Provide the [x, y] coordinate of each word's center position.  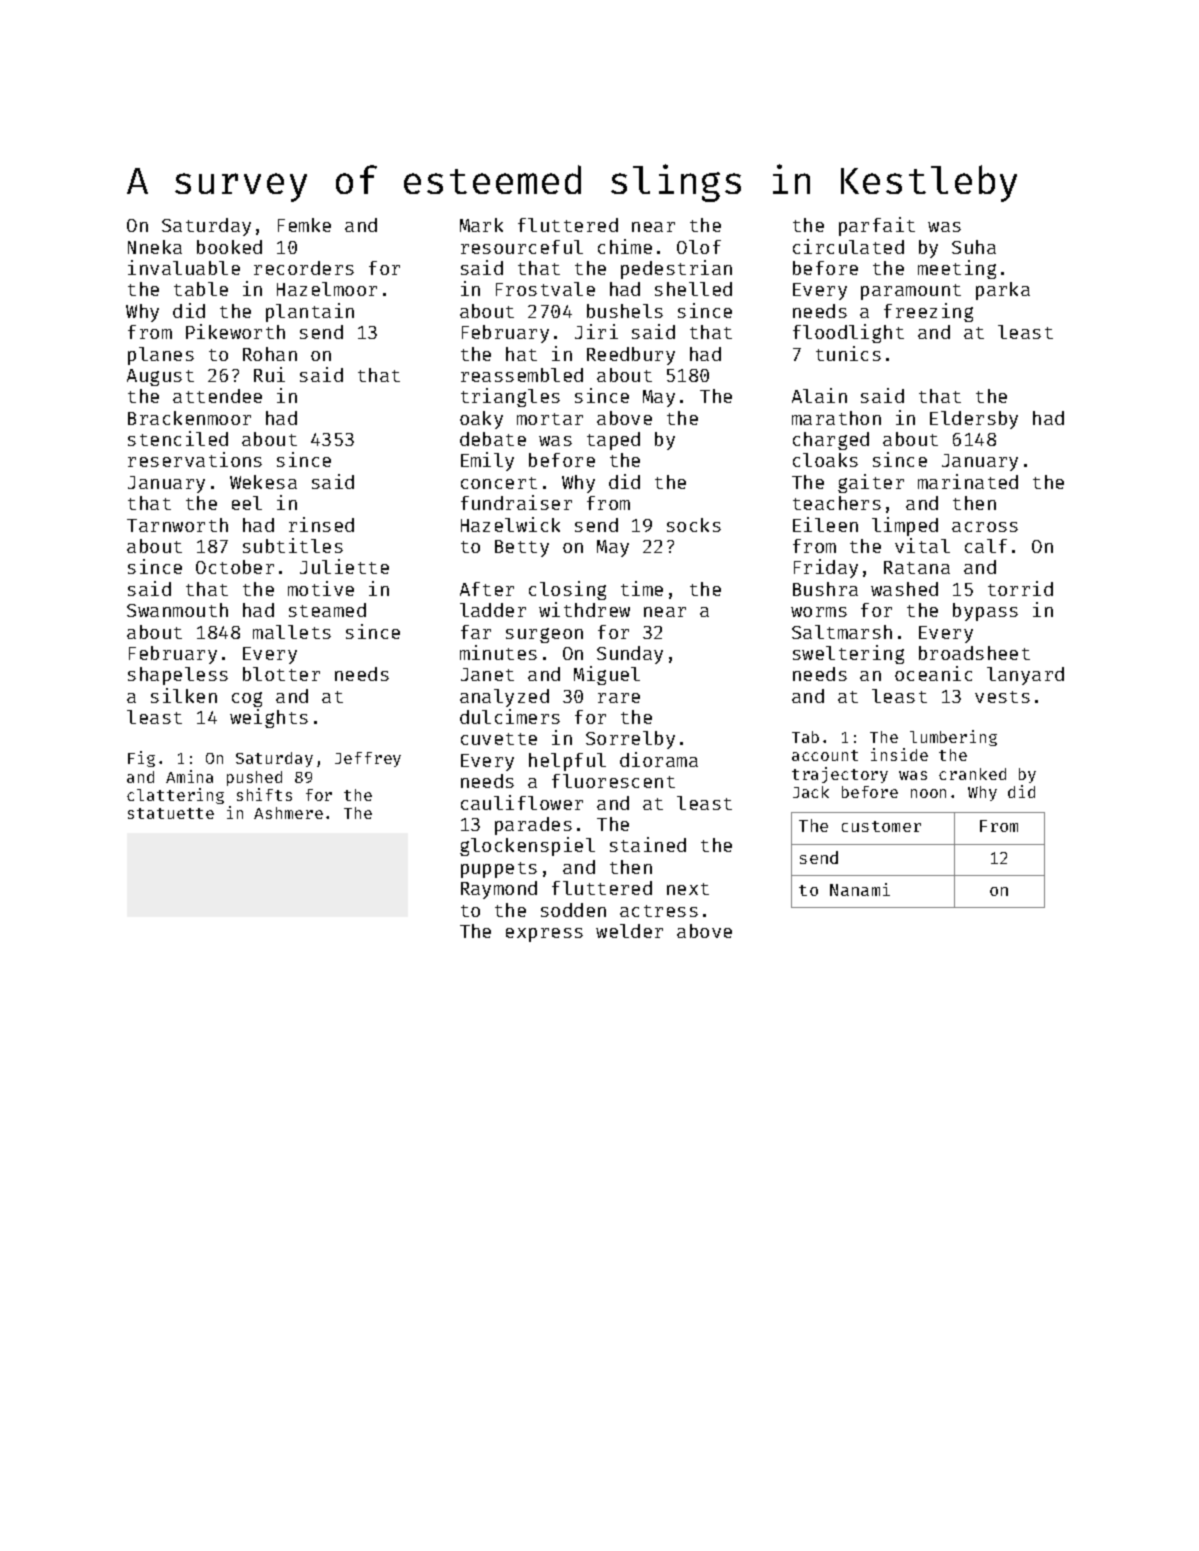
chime [625, 246]
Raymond [499, 890]
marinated [968, 481]
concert [499, 483]
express [544, 935]
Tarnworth [177, 525]
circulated [848, 246]
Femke [304, 225]
